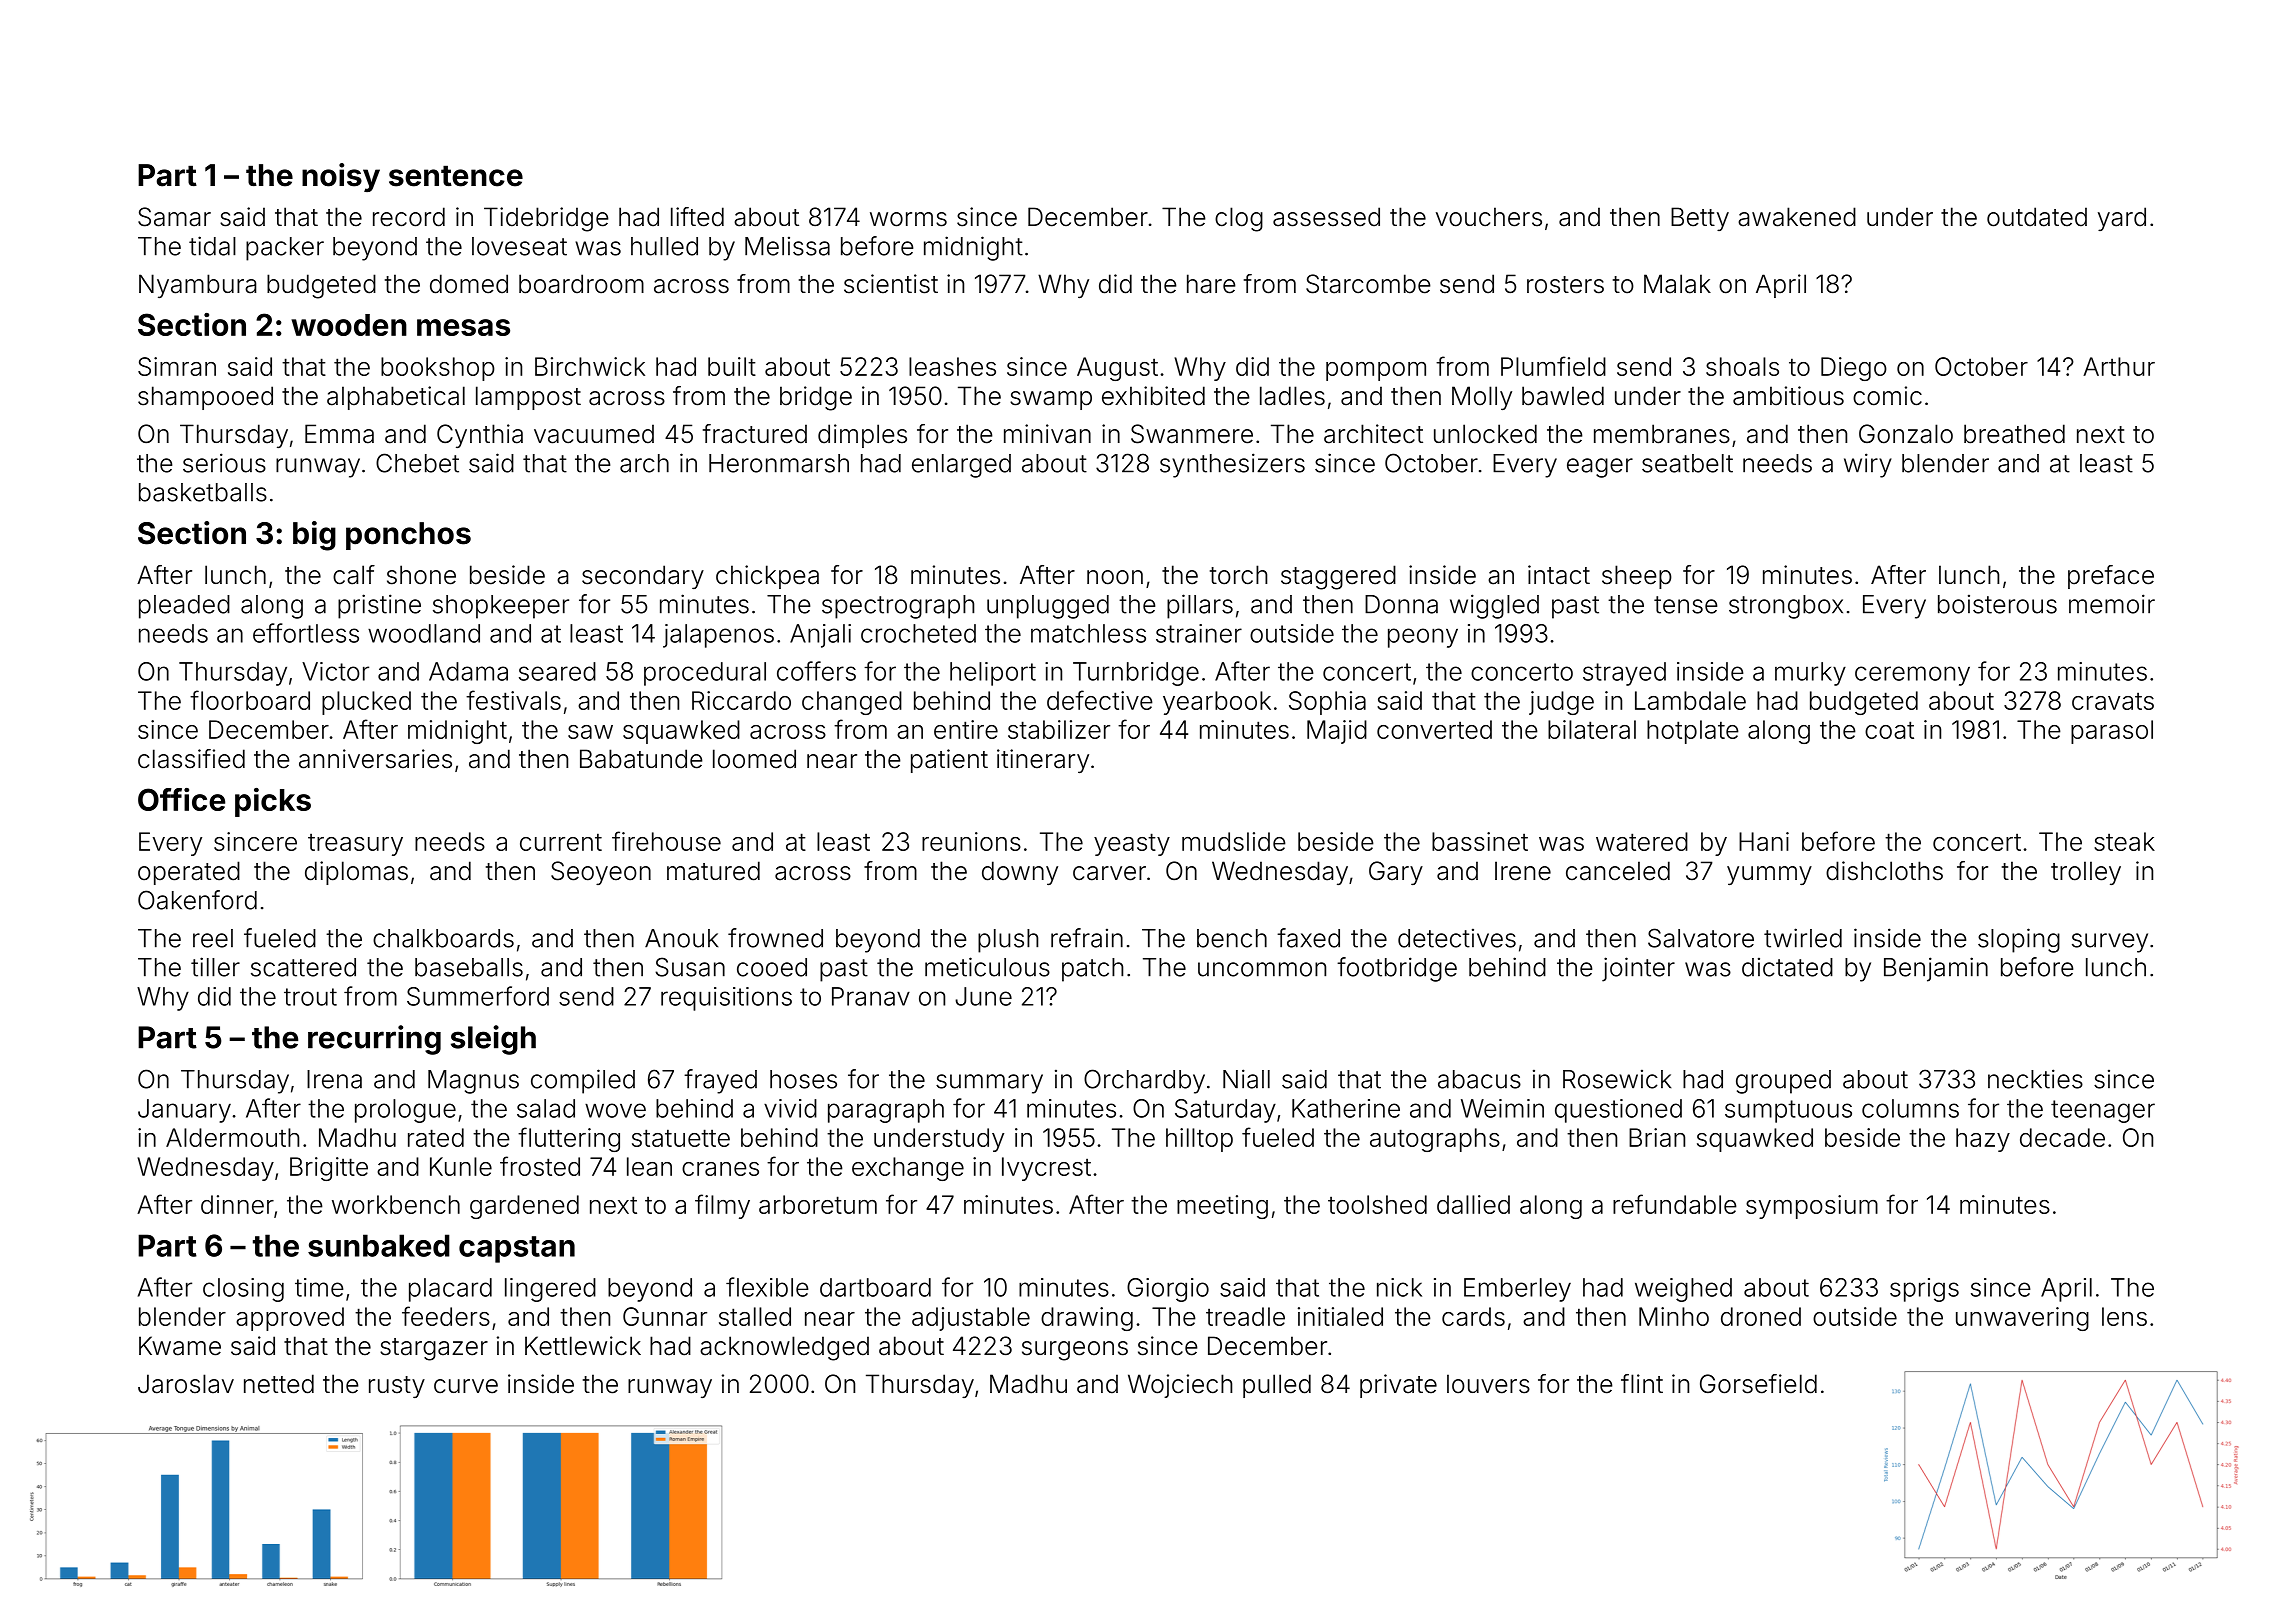 The image size is (2292, 1620). What do you see at coordinates (2112, 604) in the screenshot?
I see `memoir` at bounding box center [2112, 604].
